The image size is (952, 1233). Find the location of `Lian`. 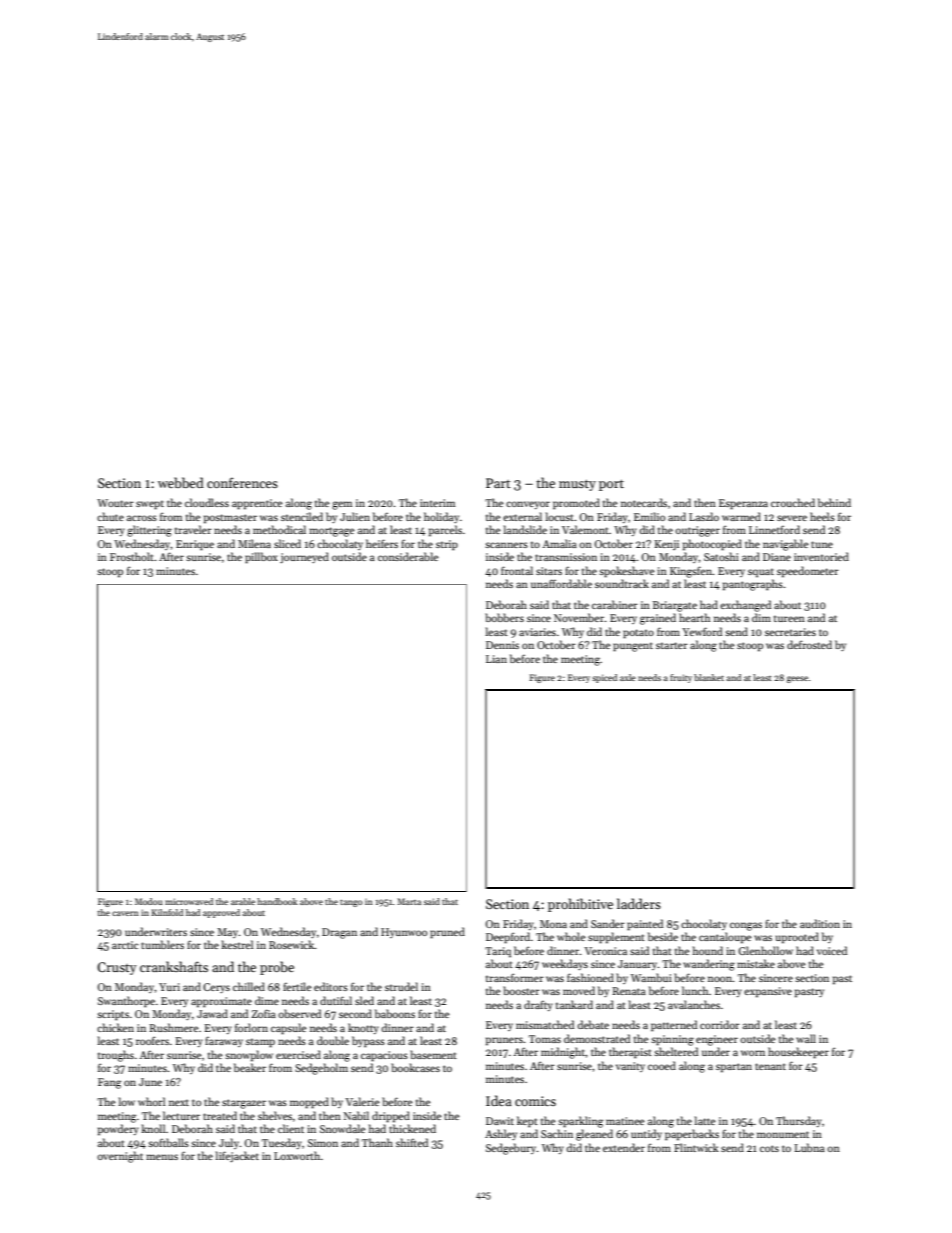

Lian is located at coordinates (496, 659).
